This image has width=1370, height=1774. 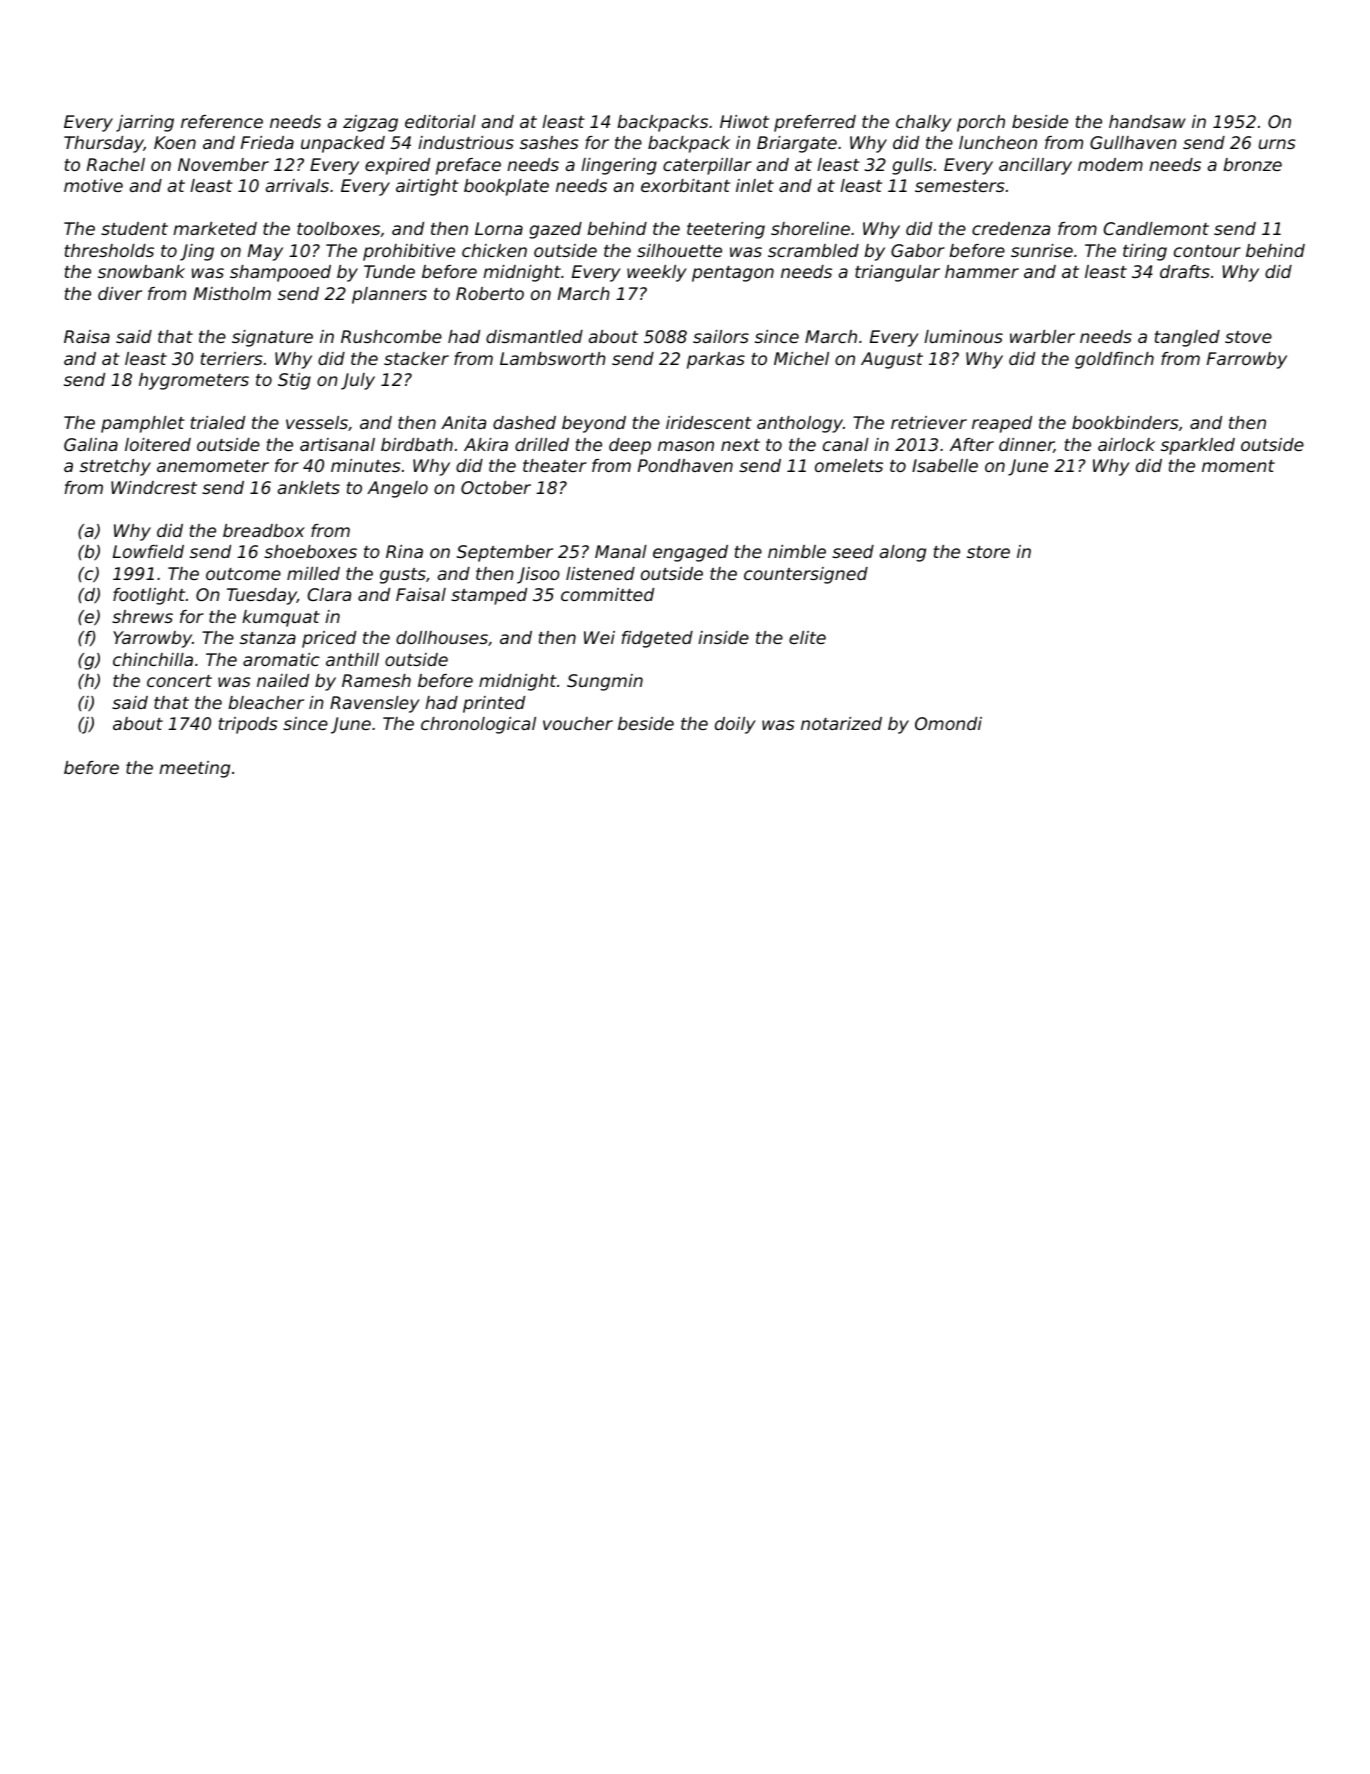 What do you see at coordinates (1238, 466) in the image?
I see `moment` at bounding box center [1238, 466].
